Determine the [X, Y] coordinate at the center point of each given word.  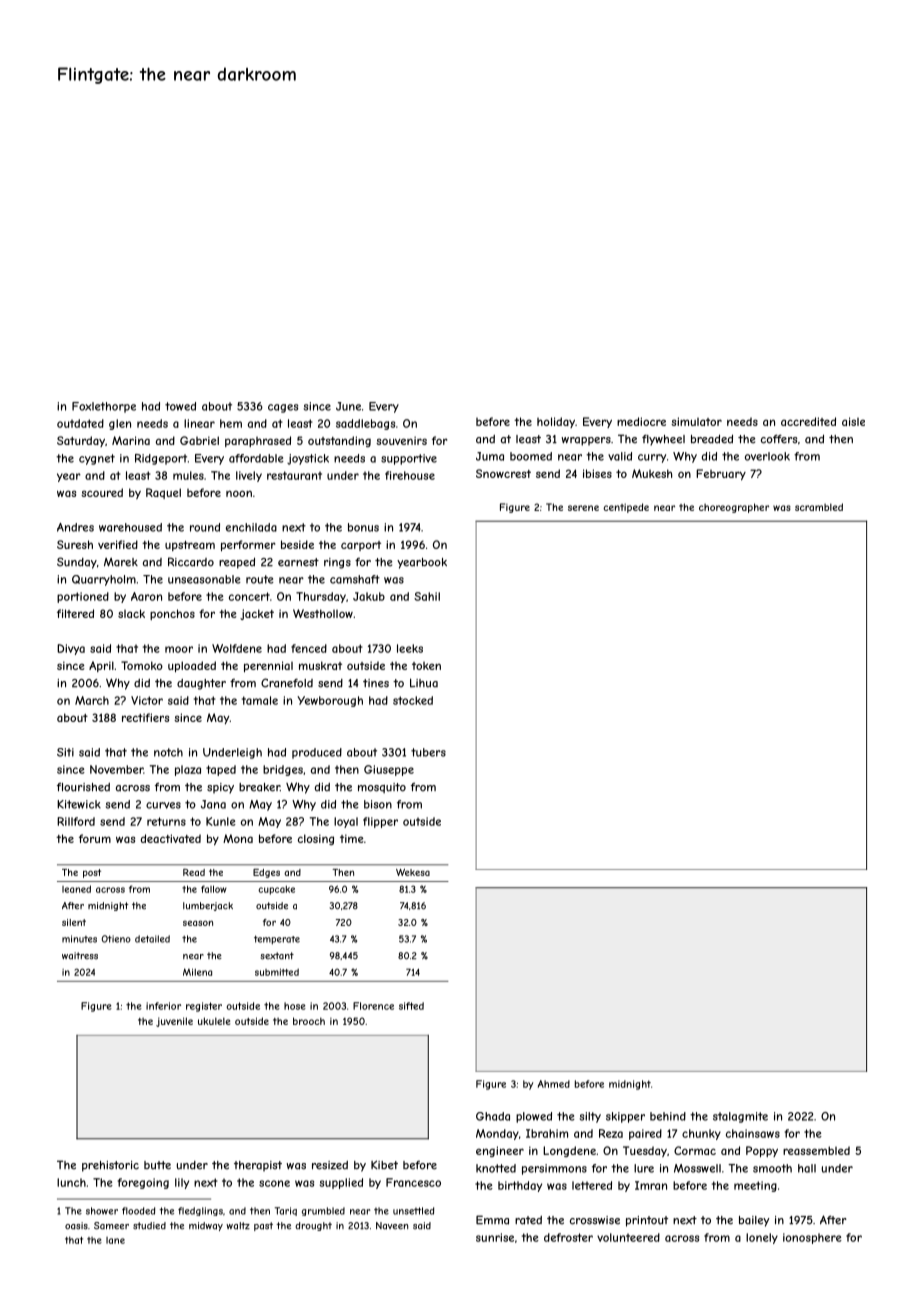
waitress [80, 956]
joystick [308, 459]
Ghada [493, 1116]
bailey [754, 1221]
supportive [409, 459]
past [263, 1226]
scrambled [819, 507]
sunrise [495, 1237]
